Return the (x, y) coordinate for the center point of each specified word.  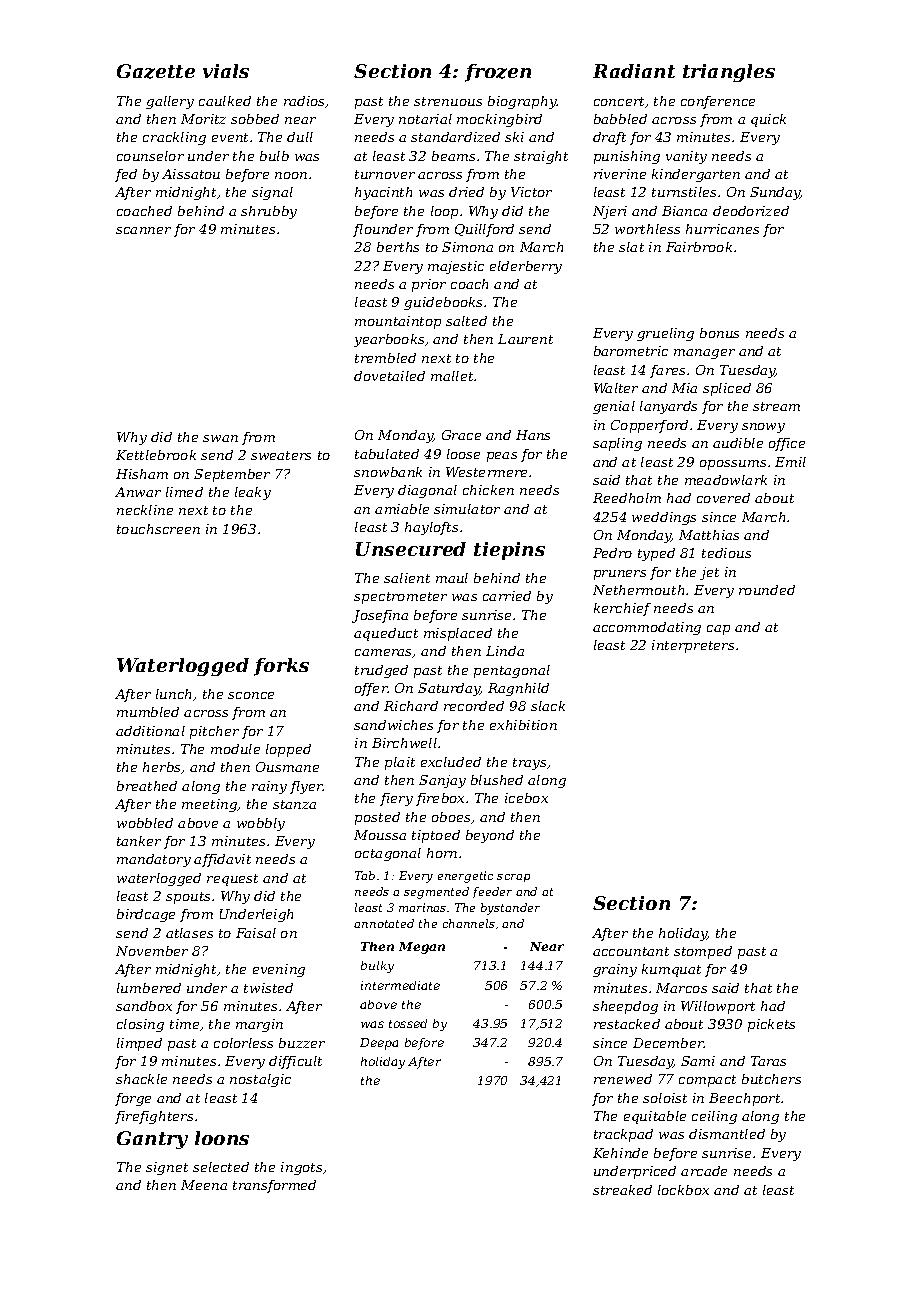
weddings (664, 518)
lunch (173, 694)
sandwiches (393, 725)
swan (220, 438)
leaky (253, 493)
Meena (204, 1185)
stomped (703, 952)
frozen (498, 73)
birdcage (146, 915)
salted (466, 321)
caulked (225, 101)
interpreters (693, 646)
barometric (631, 351)
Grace (461, 435)
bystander (510, 909)
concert (619, 101)
